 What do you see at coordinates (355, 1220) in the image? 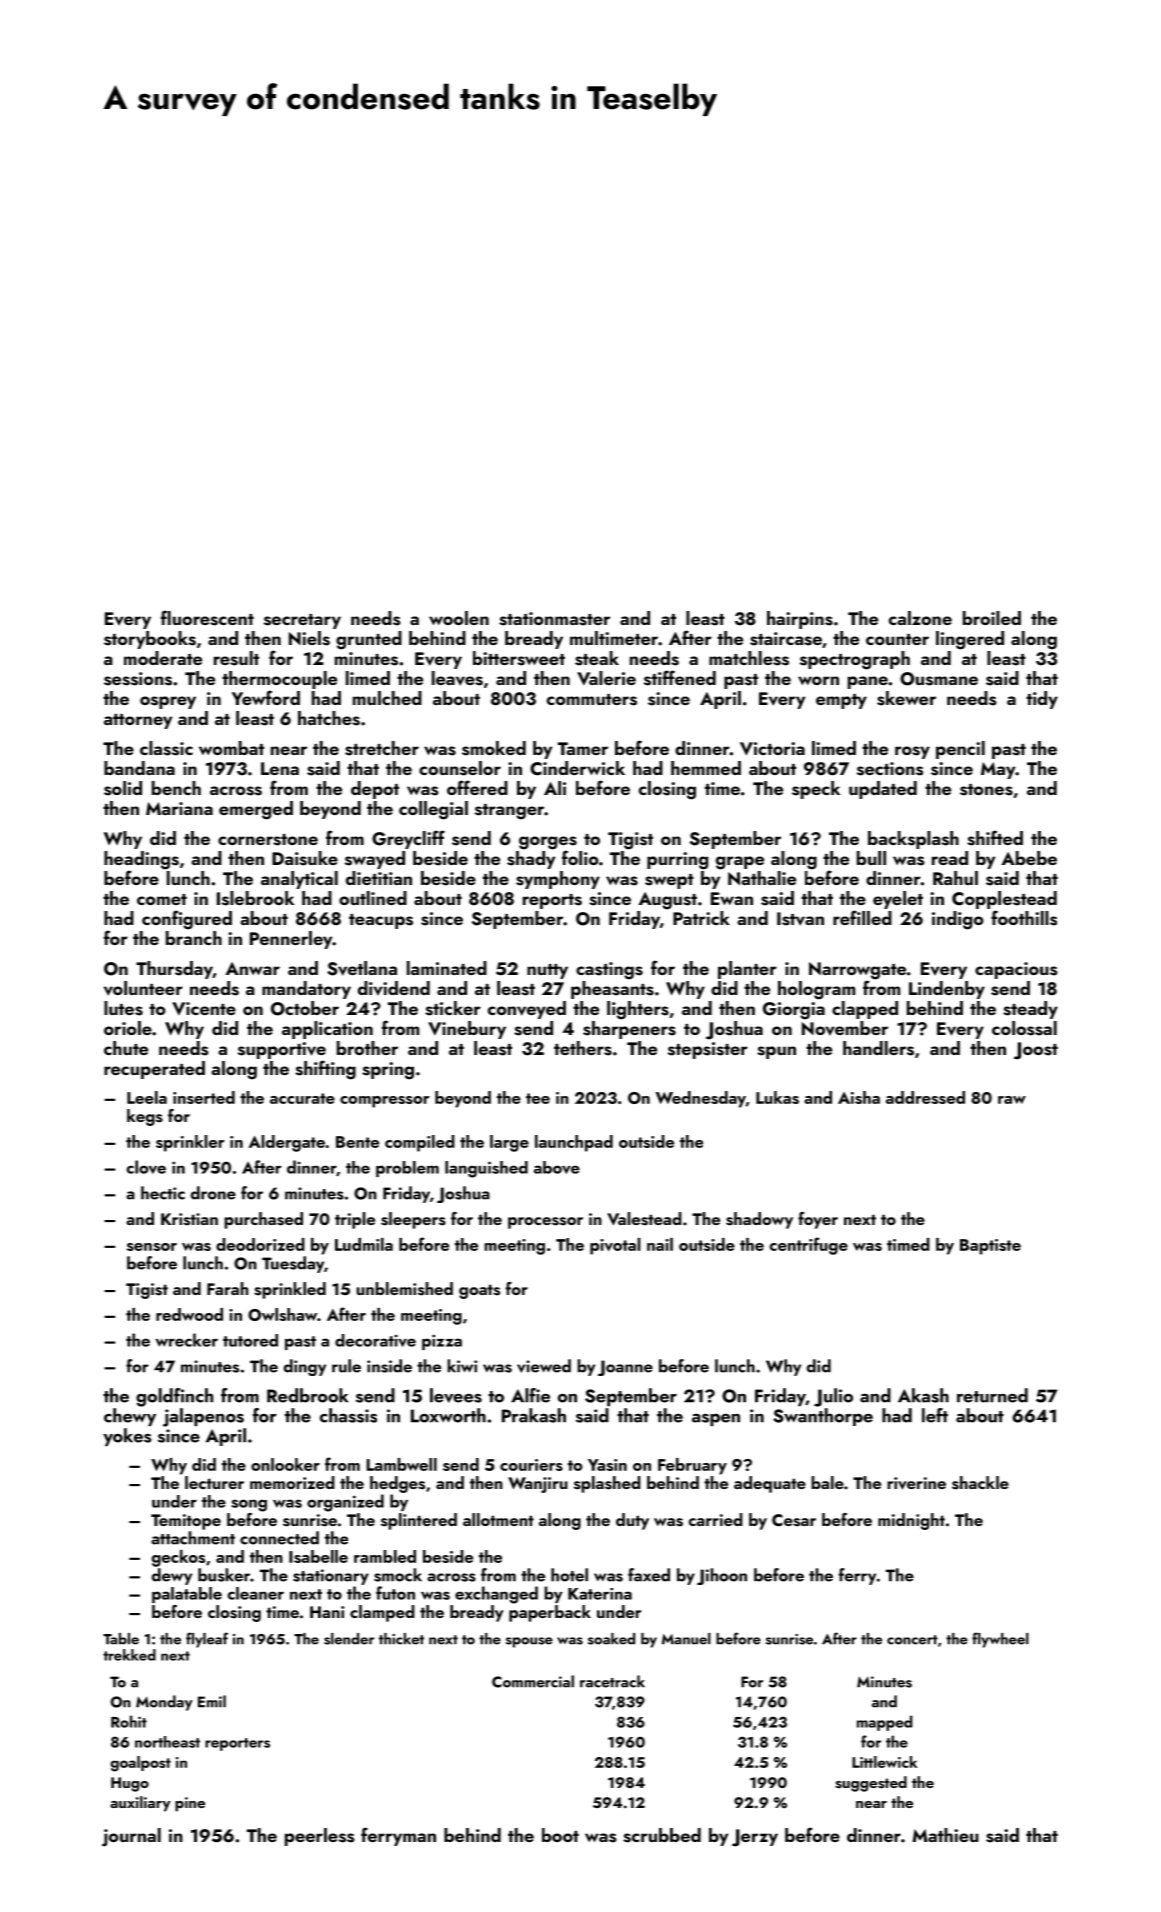
I see `triple` at bounding box center [355, 1220].
